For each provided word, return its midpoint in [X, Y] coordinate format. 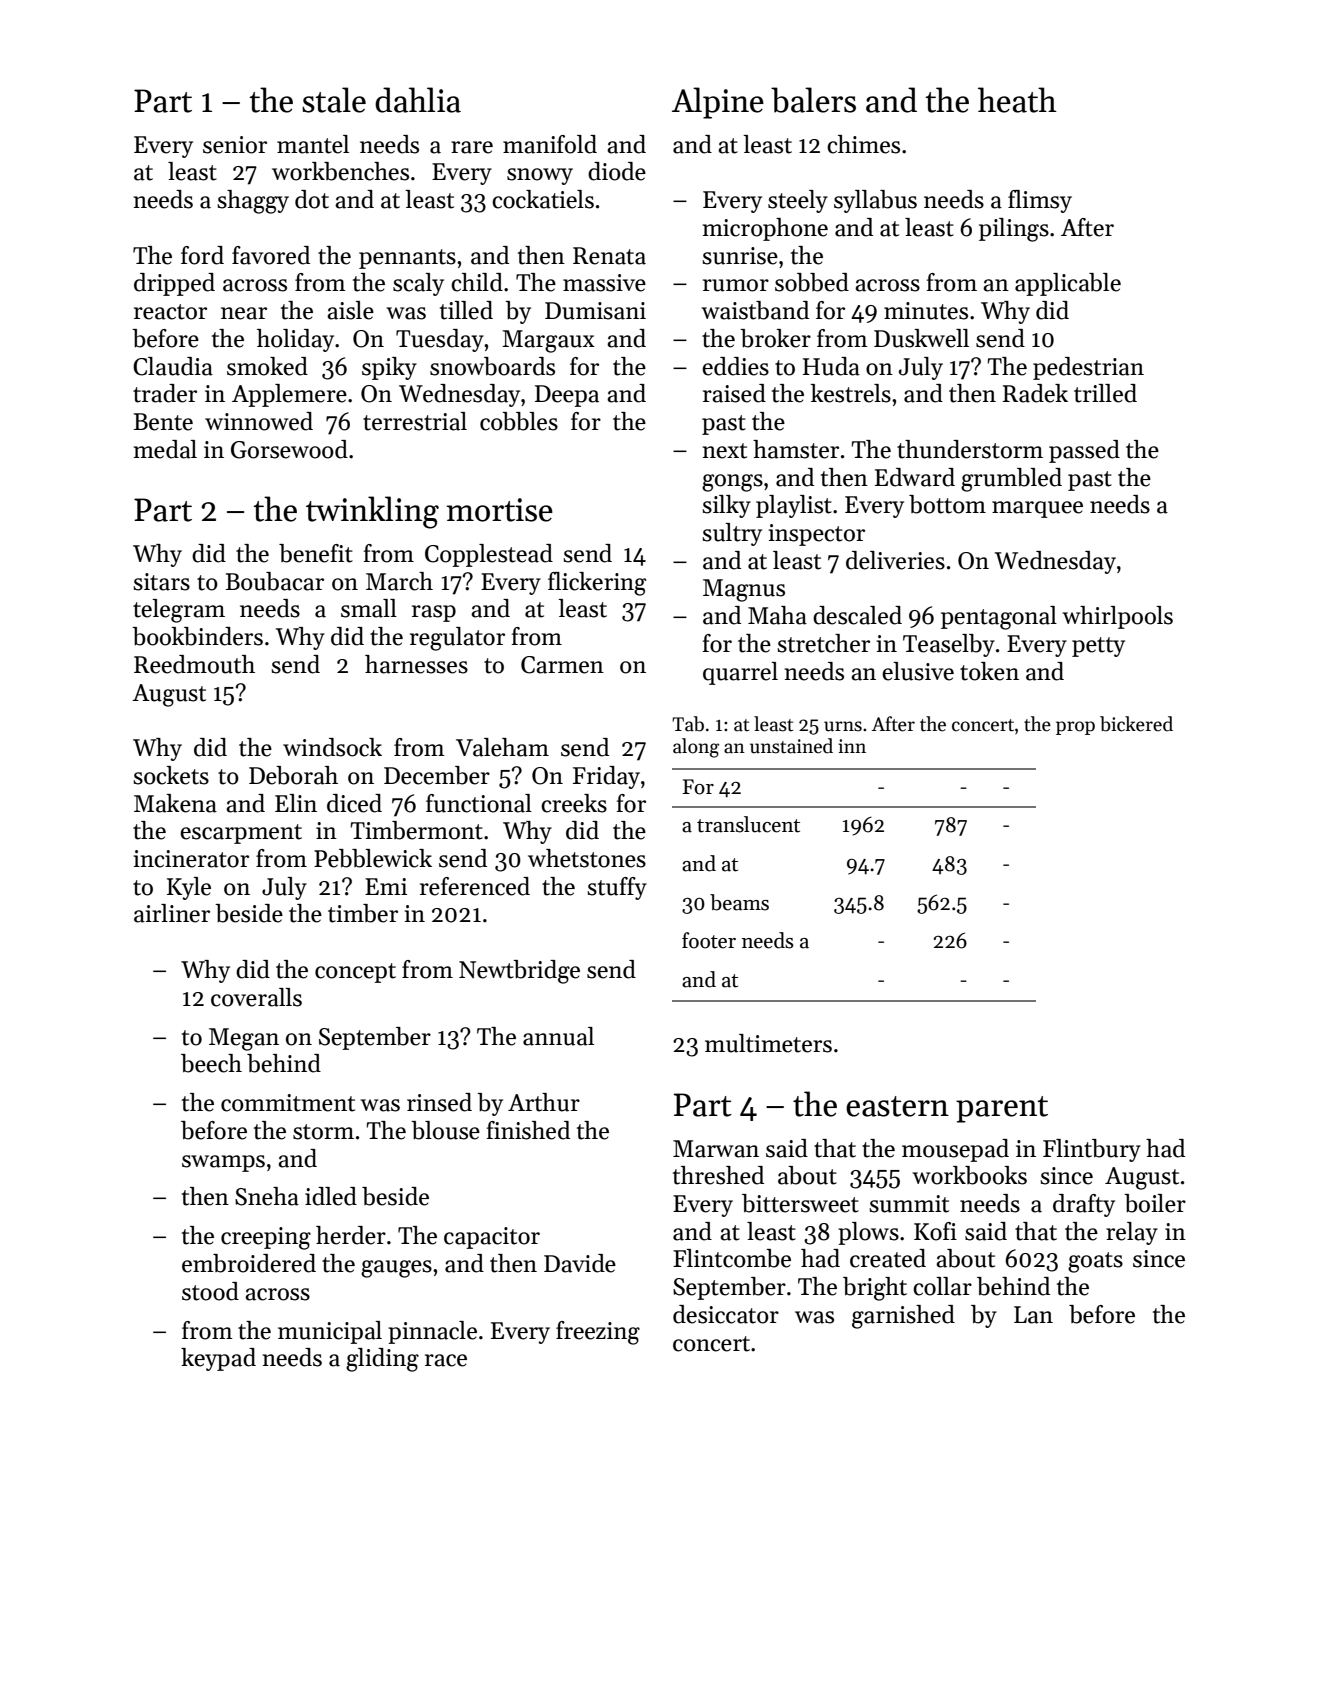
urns [843, 726]
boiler [1155, 1203]
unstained [791, 746]
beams [739, 902]
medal [165, 449]
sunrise [740, 256]
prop [1075, 728]
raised [734, 393]
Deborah [293, 775]
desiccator [726, 1314]
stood [210, 1291]
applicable [1068, 284]
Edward [915, 477]
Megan [244, 1039]
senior [235, 145]
